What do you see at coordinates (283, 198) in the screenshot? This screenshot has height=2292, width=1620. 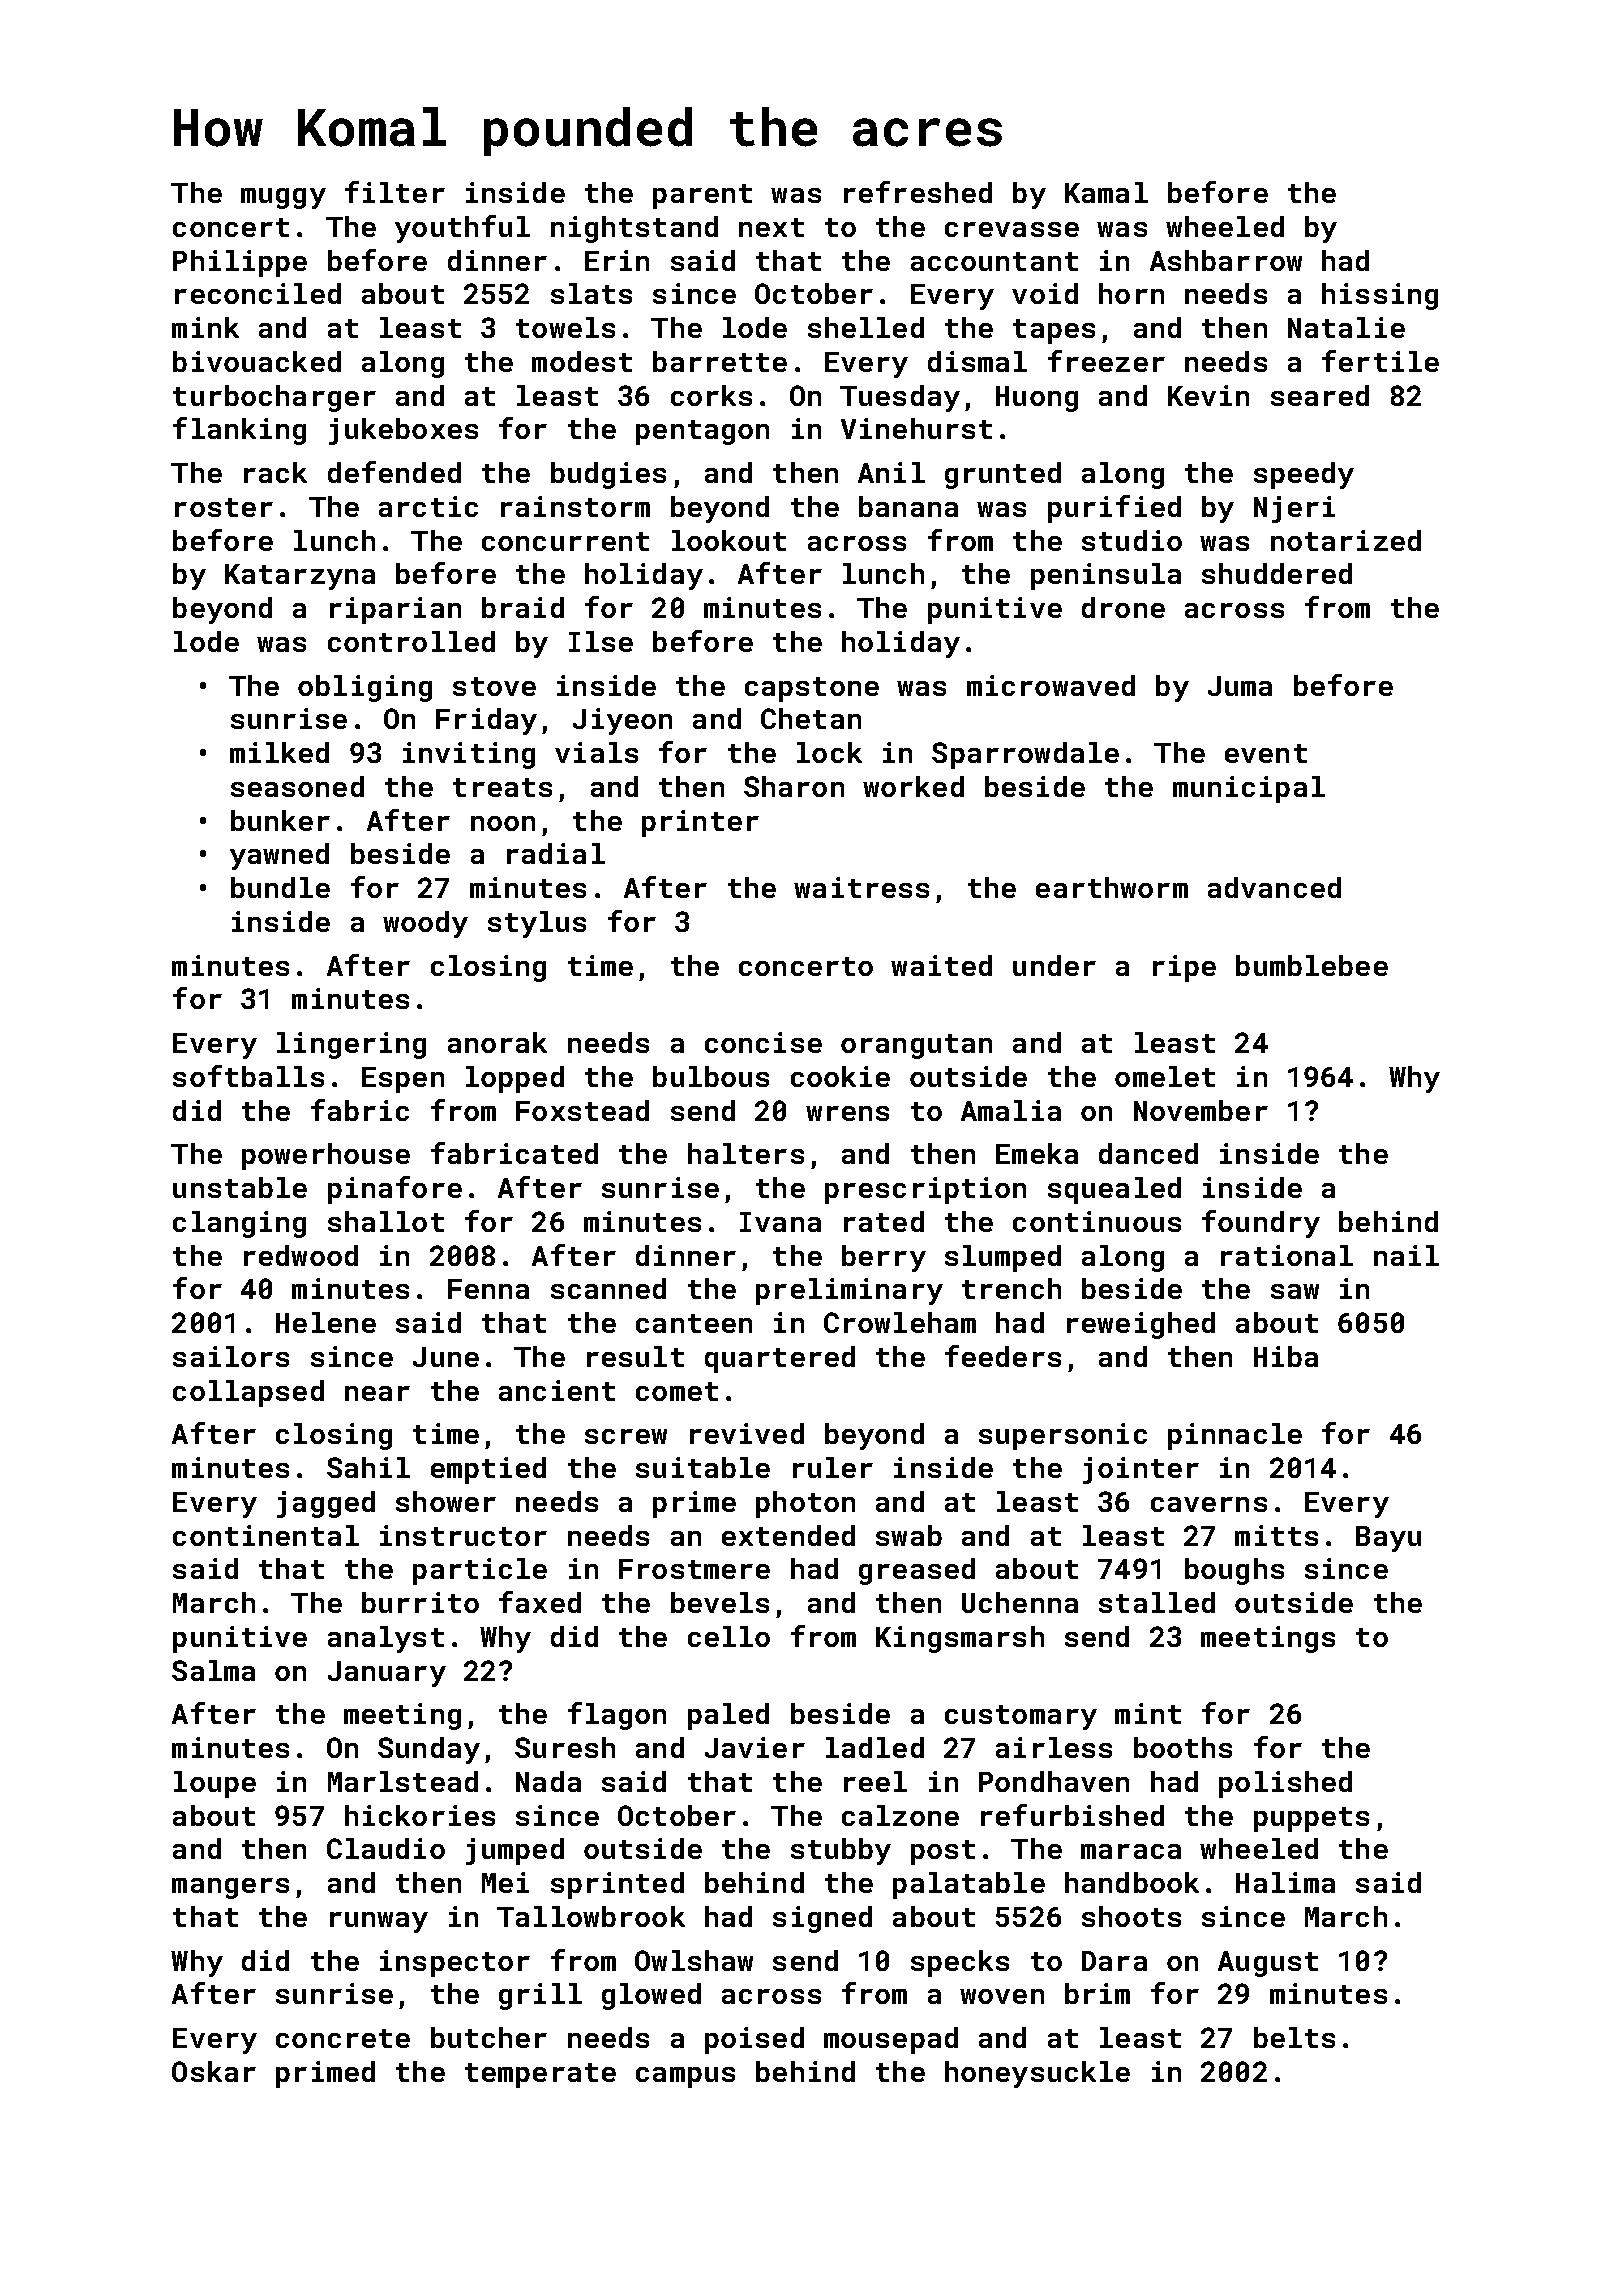 I see `muggy` at bounding box center [283, 198].
